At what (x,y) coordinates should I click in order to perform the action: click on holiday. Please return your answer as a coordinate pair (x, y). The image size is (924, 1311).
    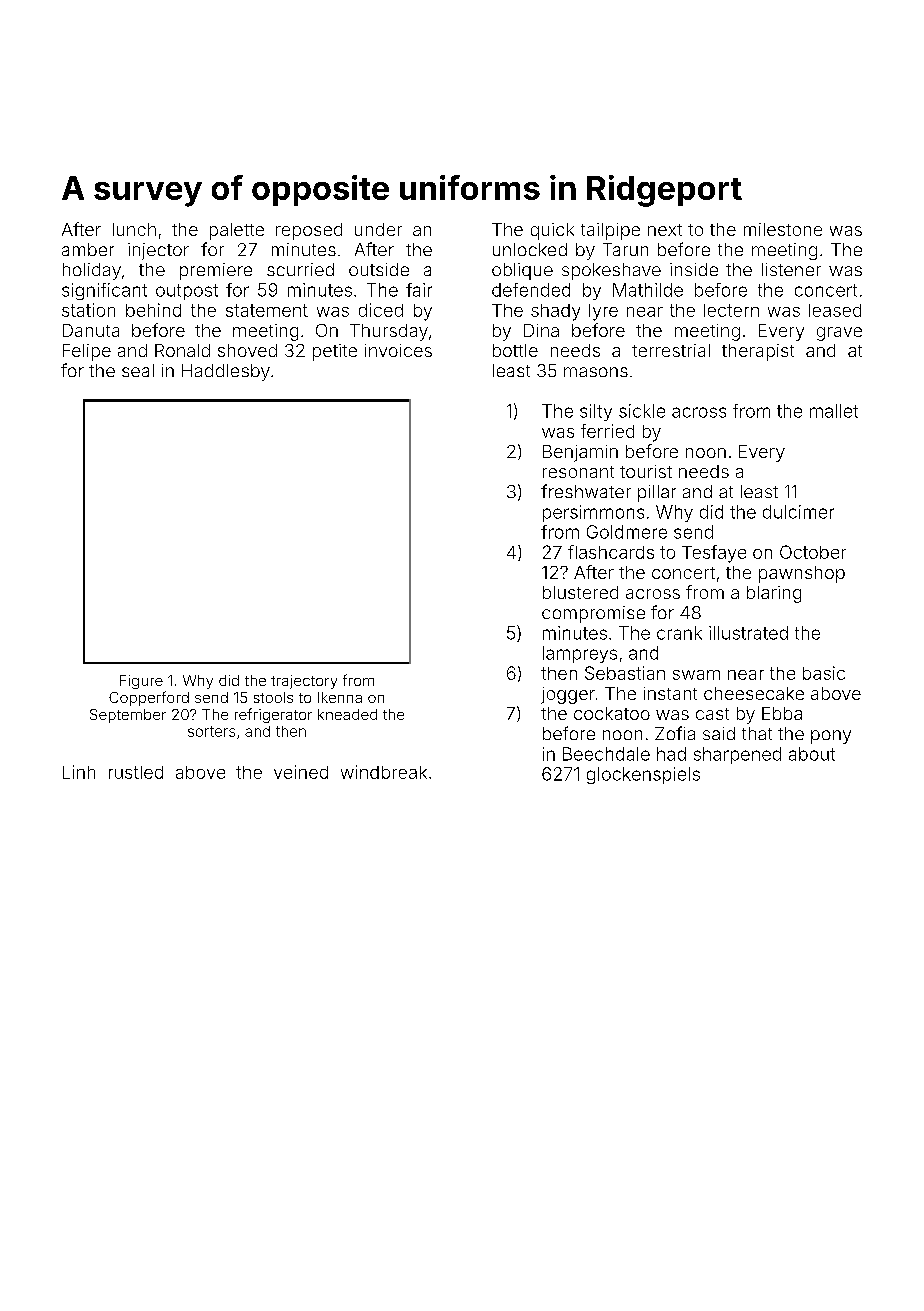
    Looking at the image, I should click on (92, 271).
